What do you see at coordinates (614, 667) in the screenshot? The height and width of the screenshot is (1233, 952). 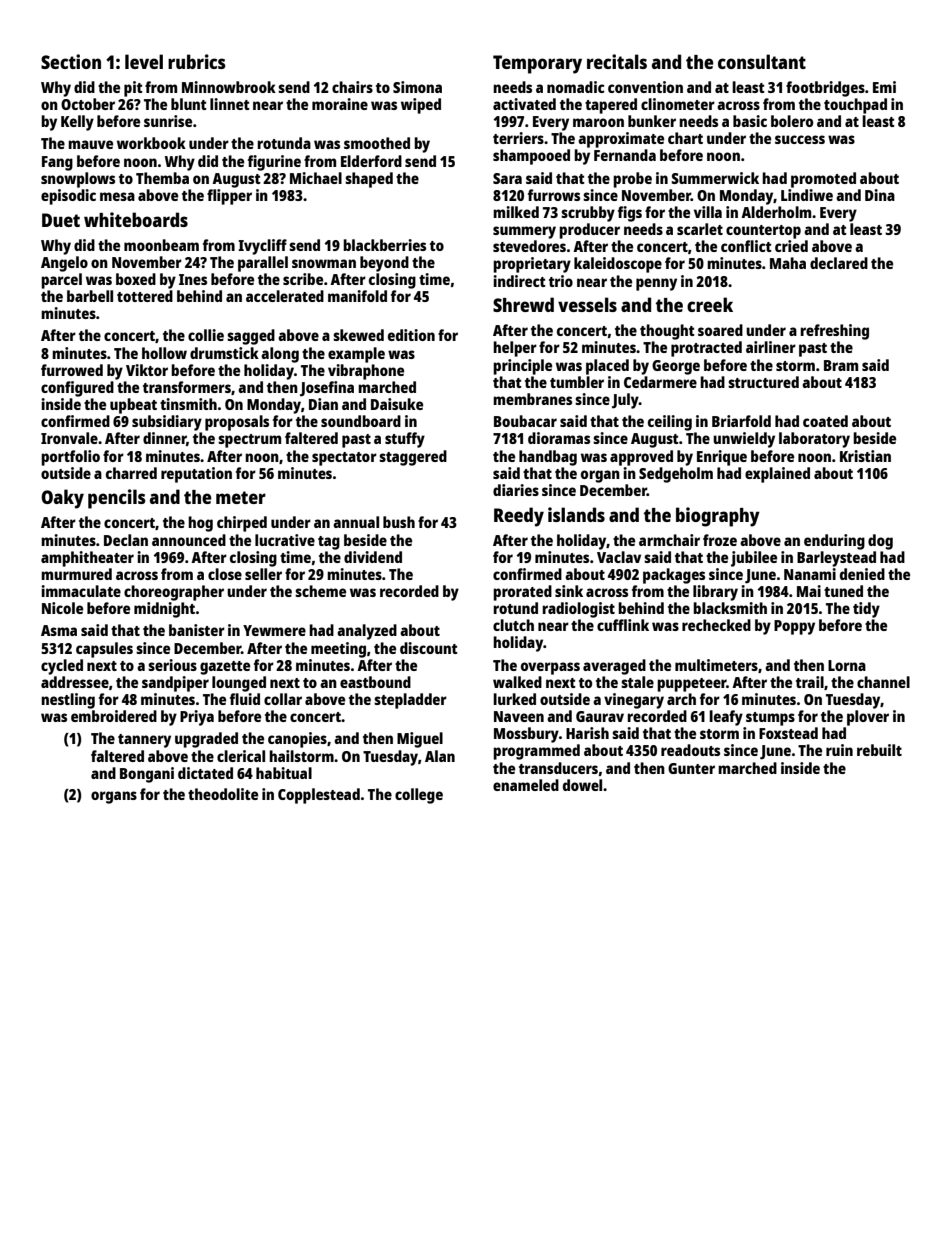 I see `averaged` at bounding box center [614, 667].
